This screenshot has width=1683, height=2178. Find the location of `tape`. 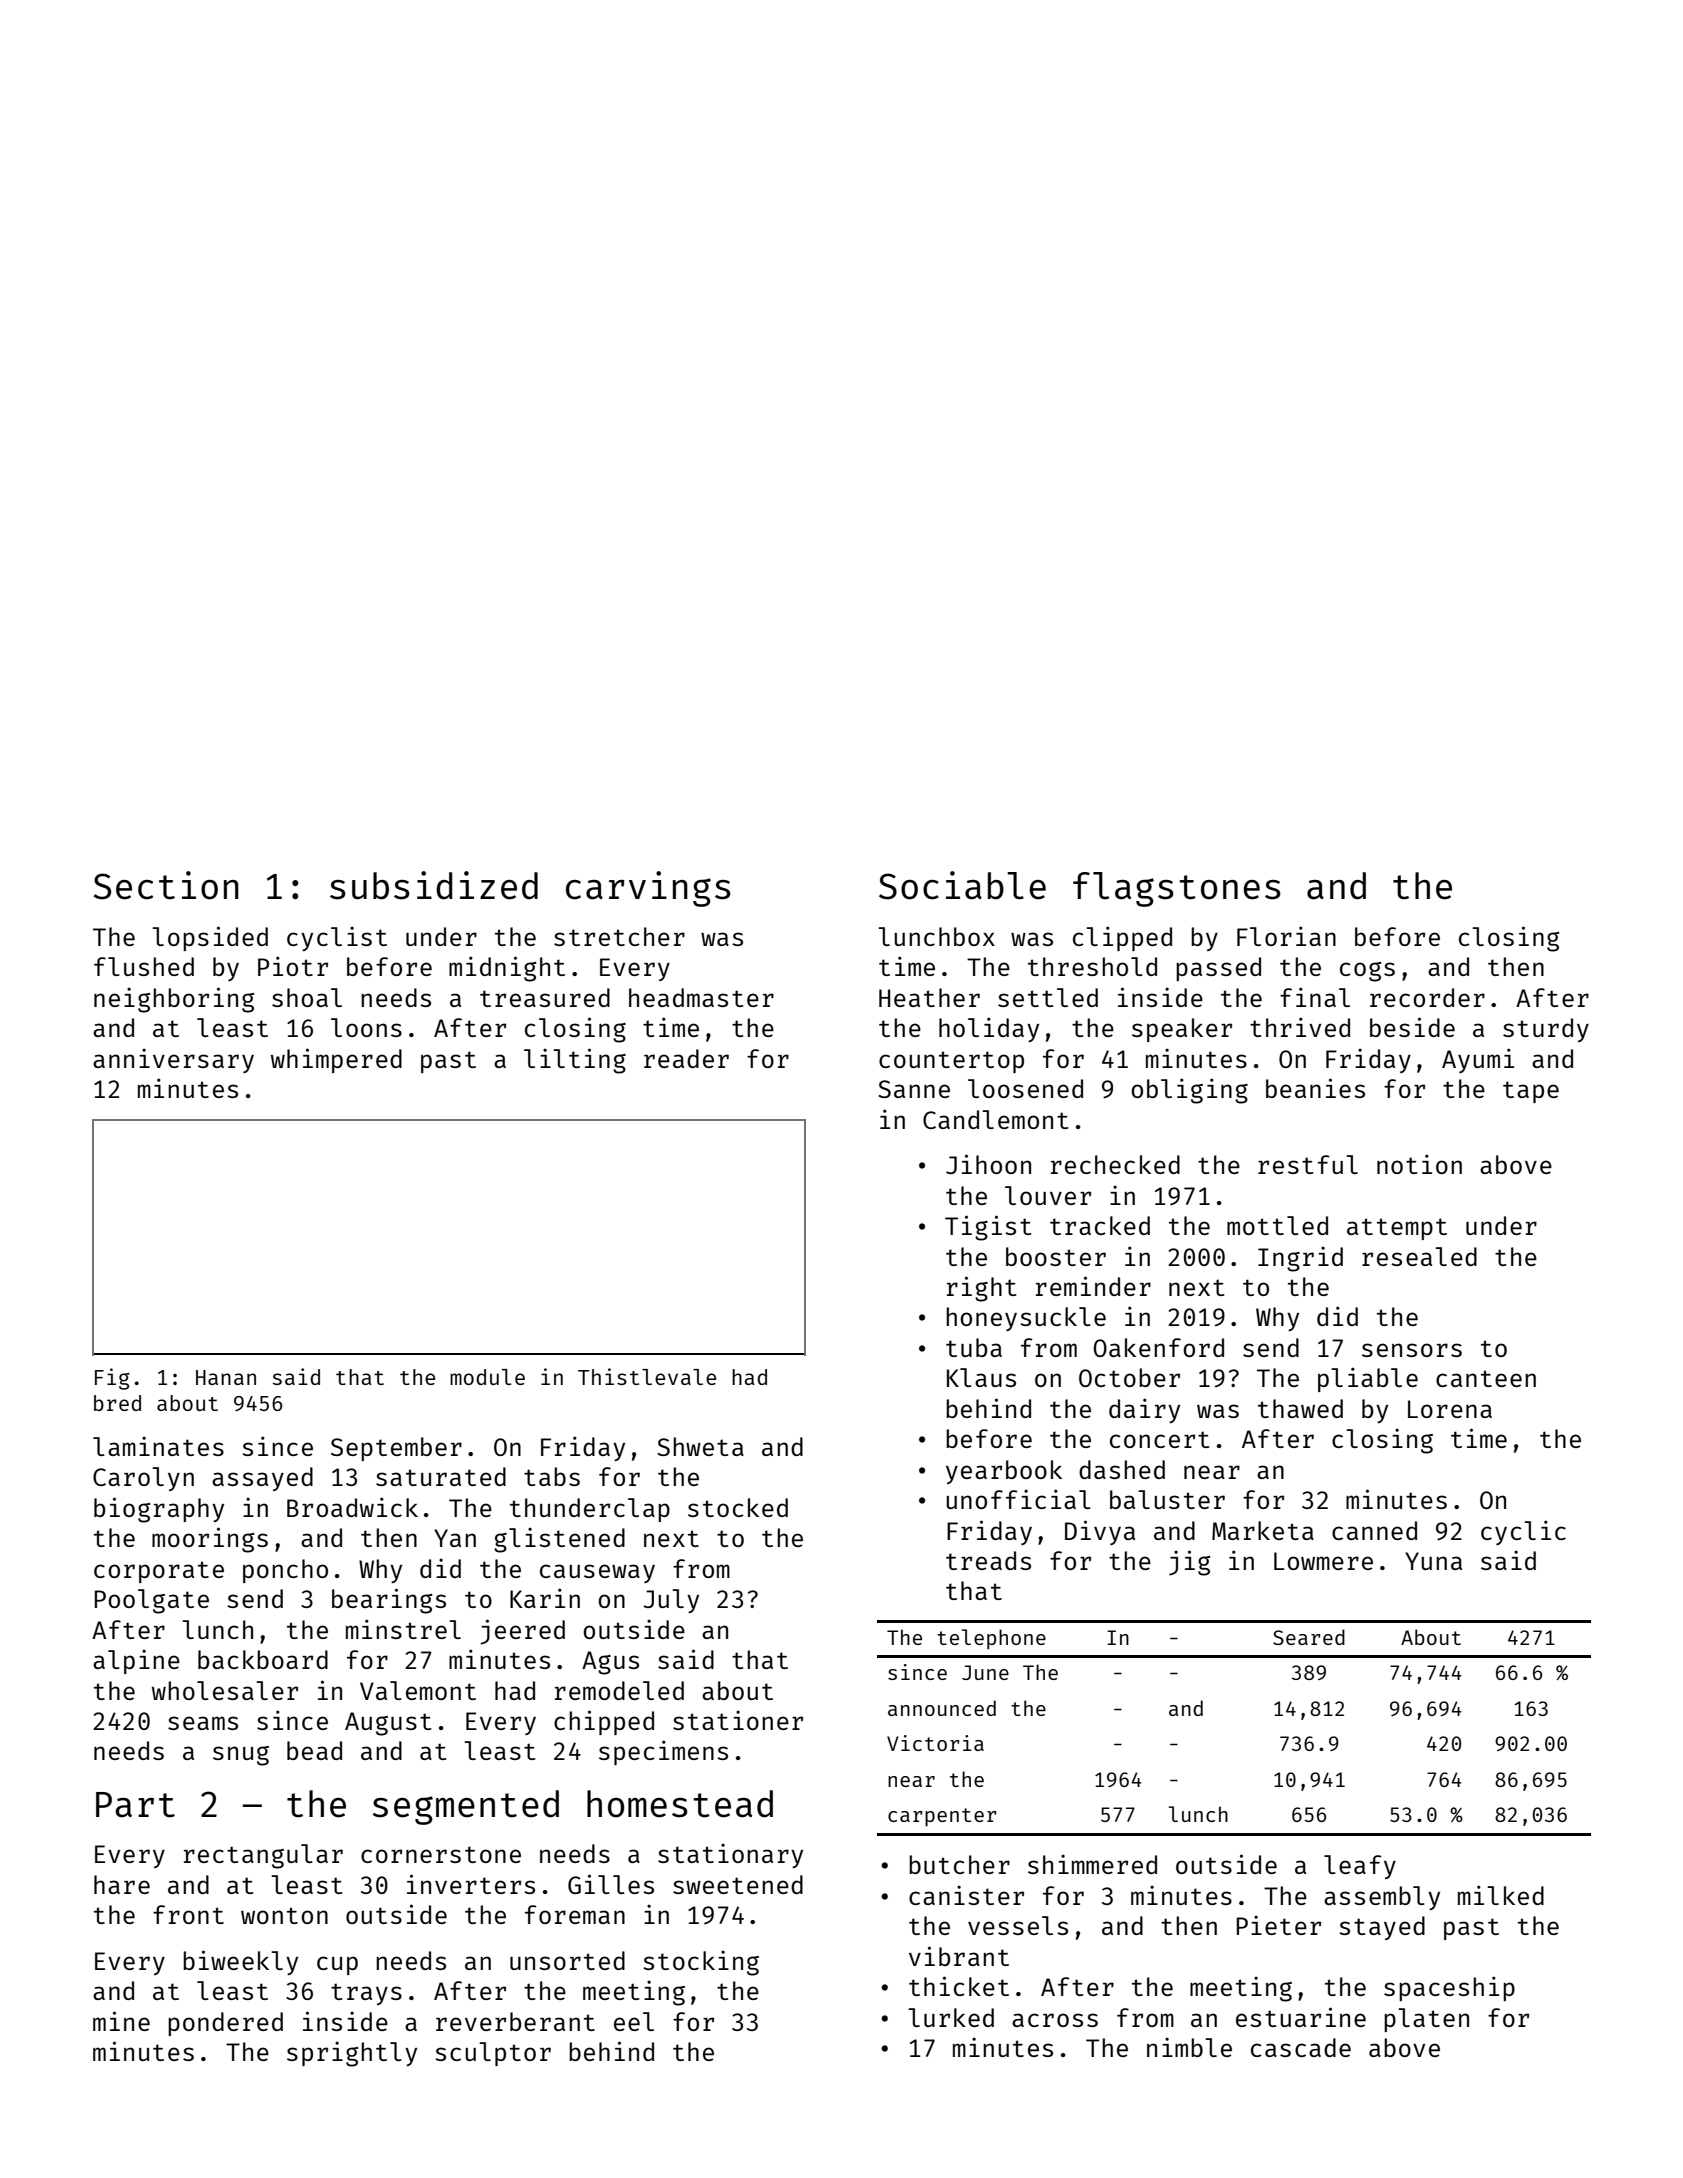

tape is located at coordinates (1531, 1092).
